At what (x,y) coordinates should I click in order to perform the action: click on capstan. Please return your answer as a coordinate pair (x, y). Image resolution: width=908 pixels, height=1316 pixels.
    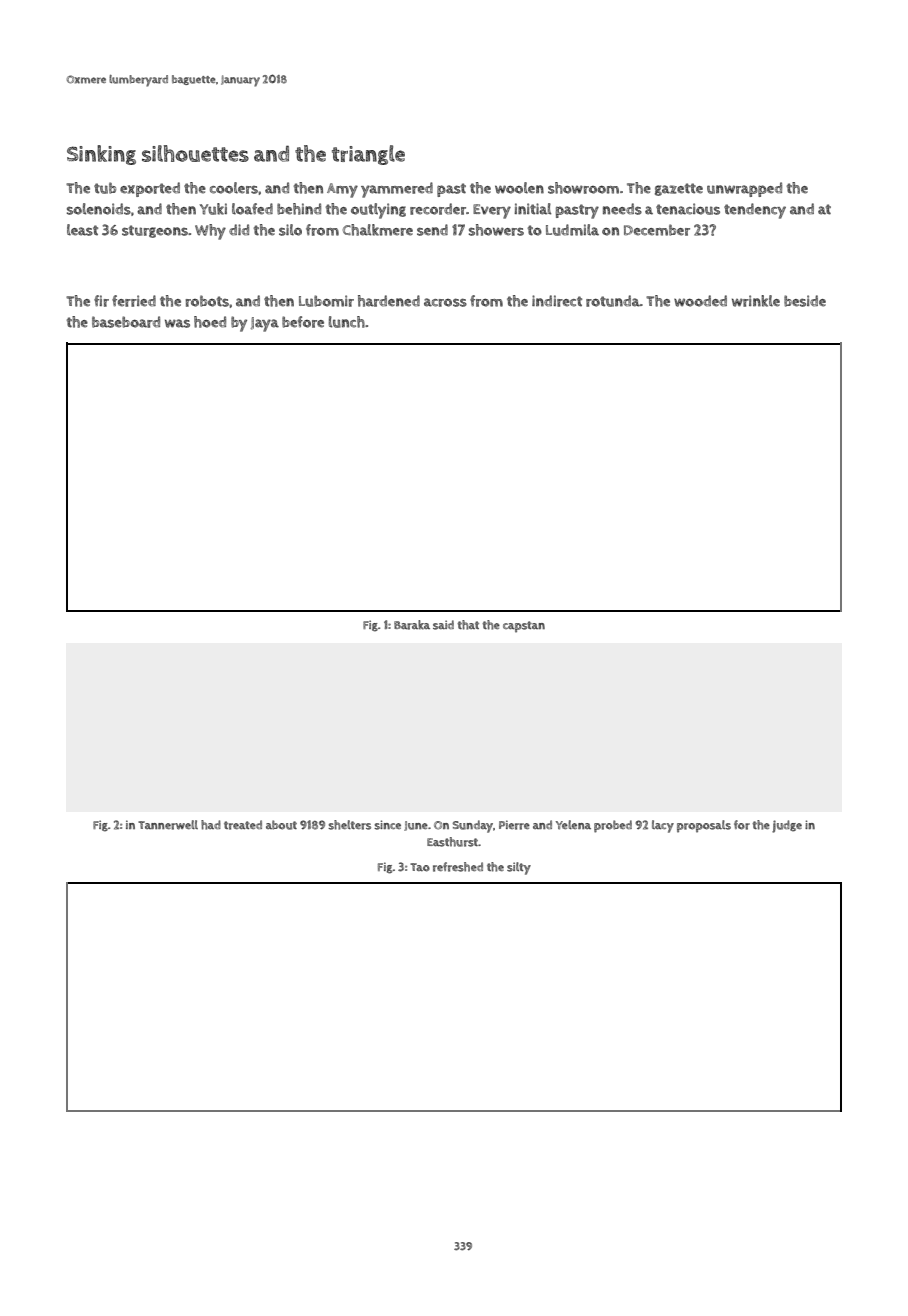
    Looking at the image, I should click on (524, 626).
